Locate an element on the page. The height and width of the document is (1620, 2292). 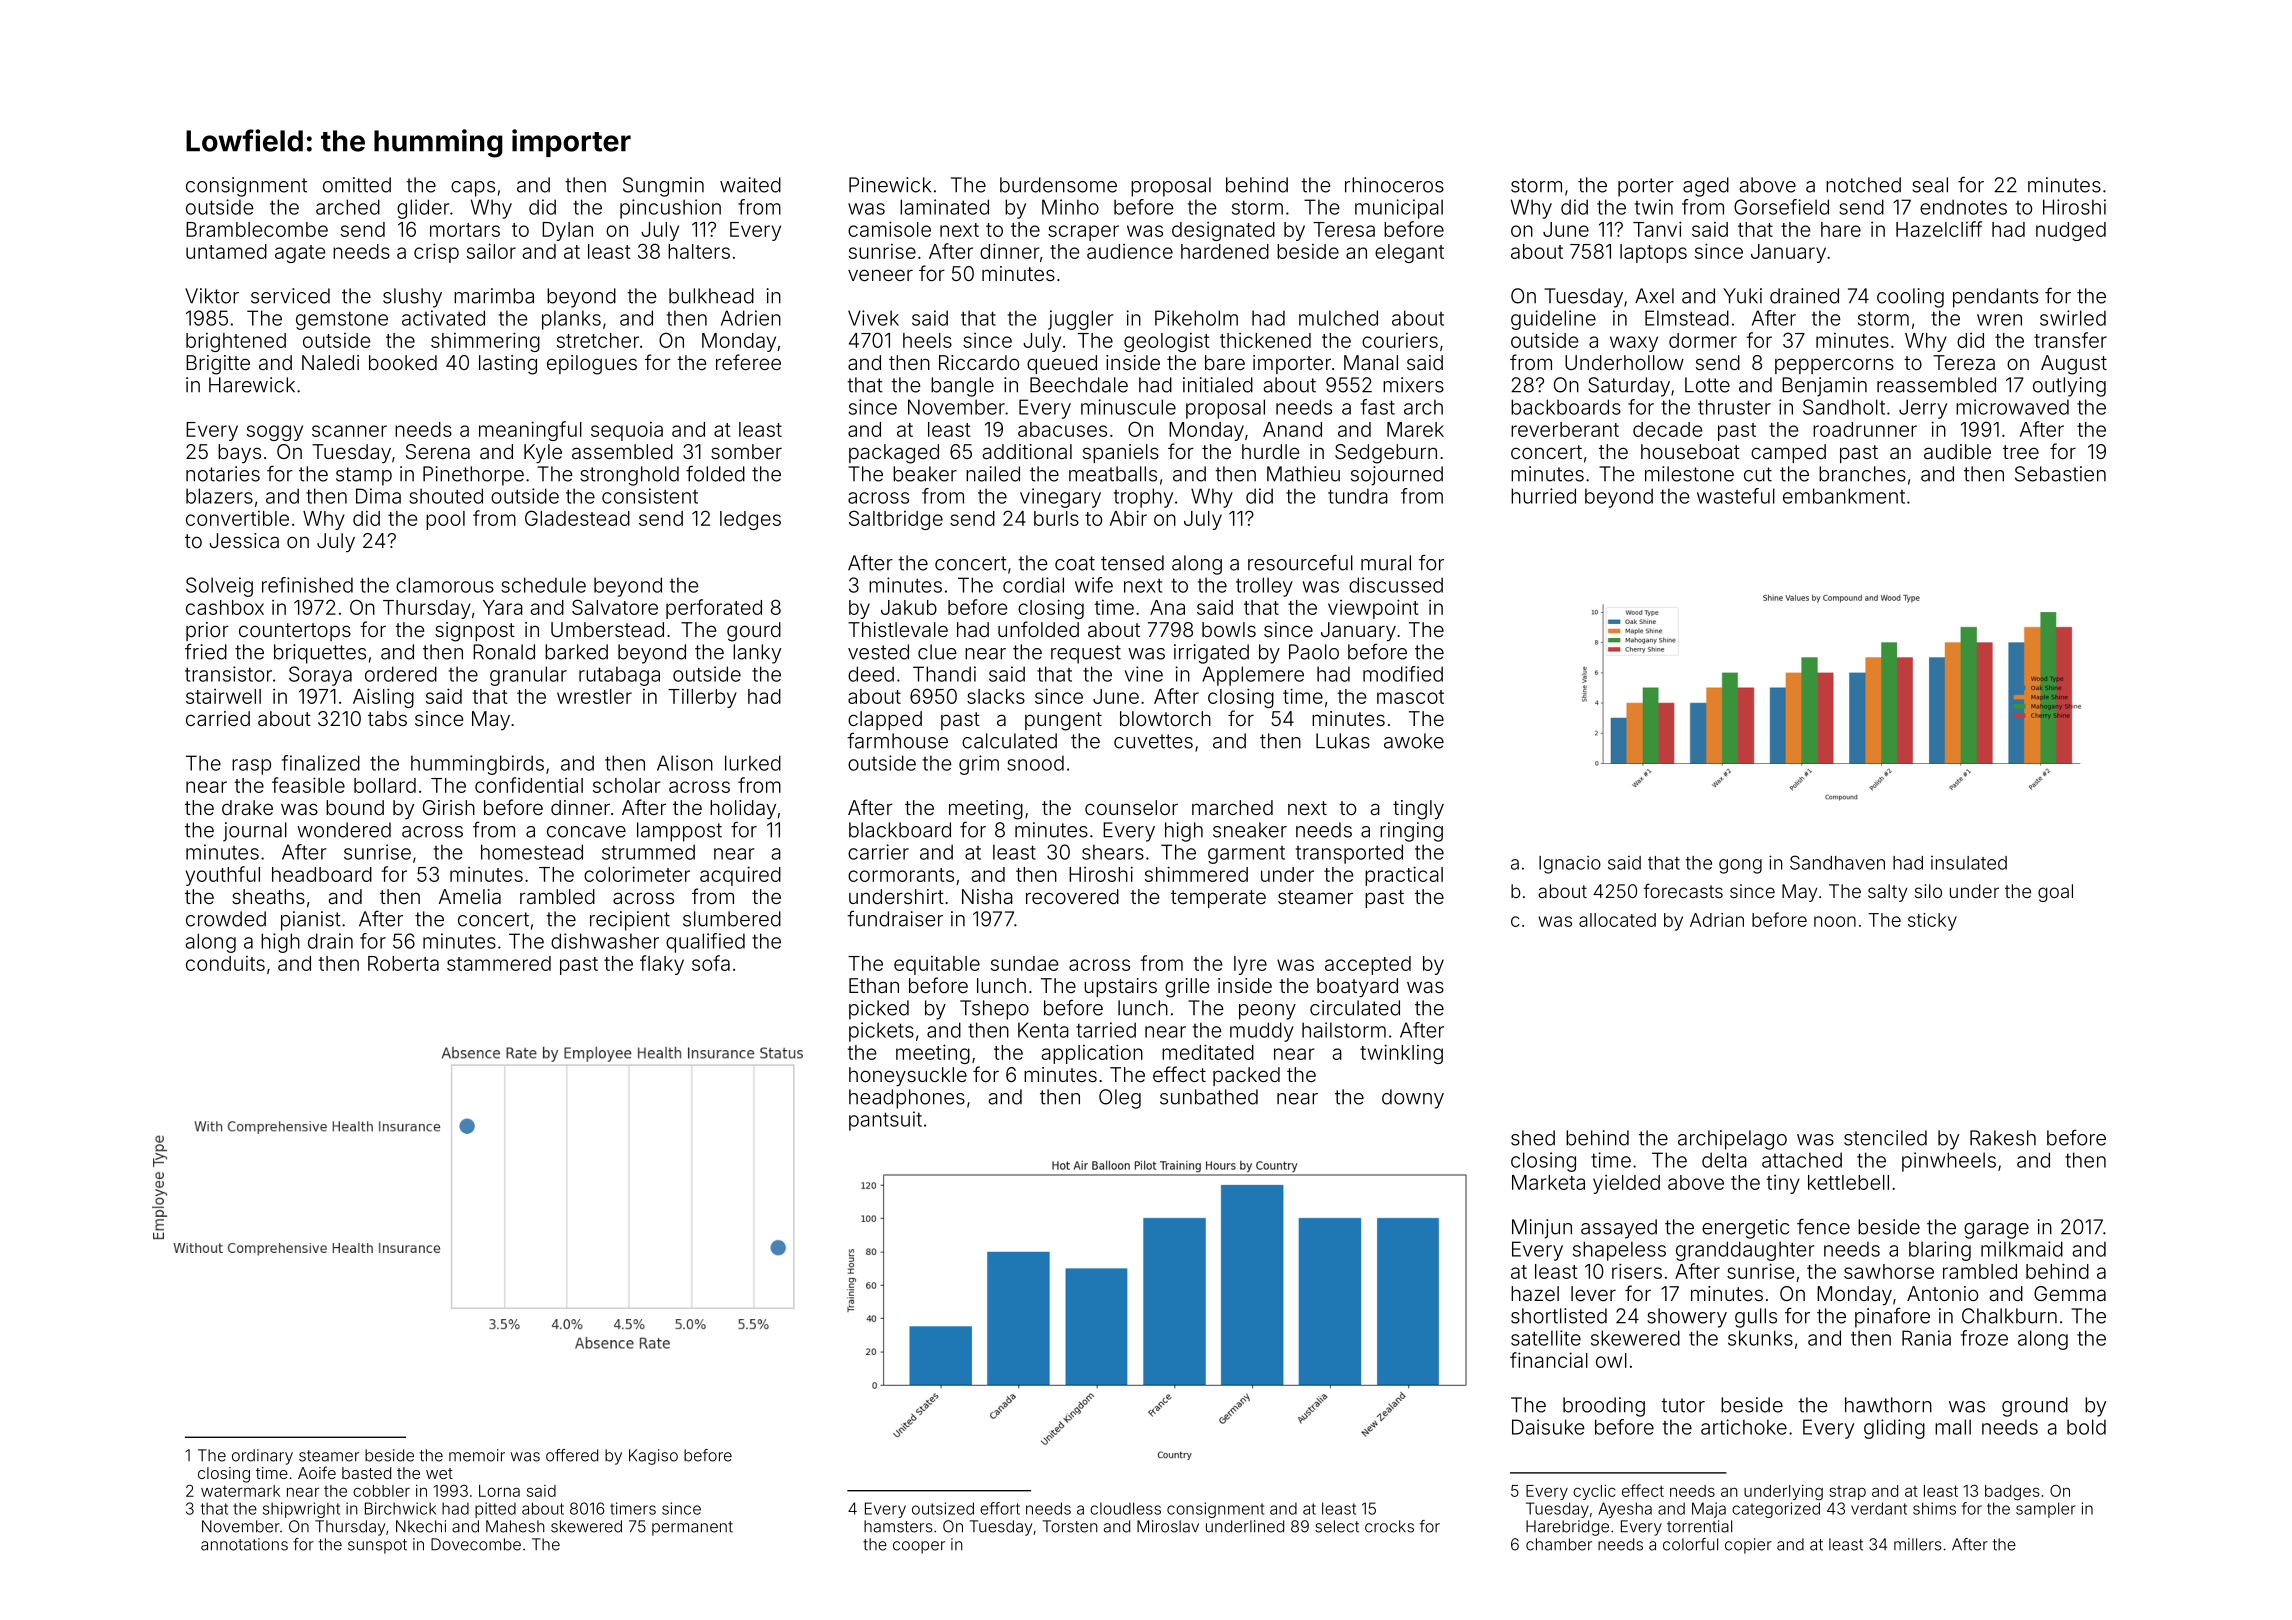
pickets is located at coordinates (881, 1032).
